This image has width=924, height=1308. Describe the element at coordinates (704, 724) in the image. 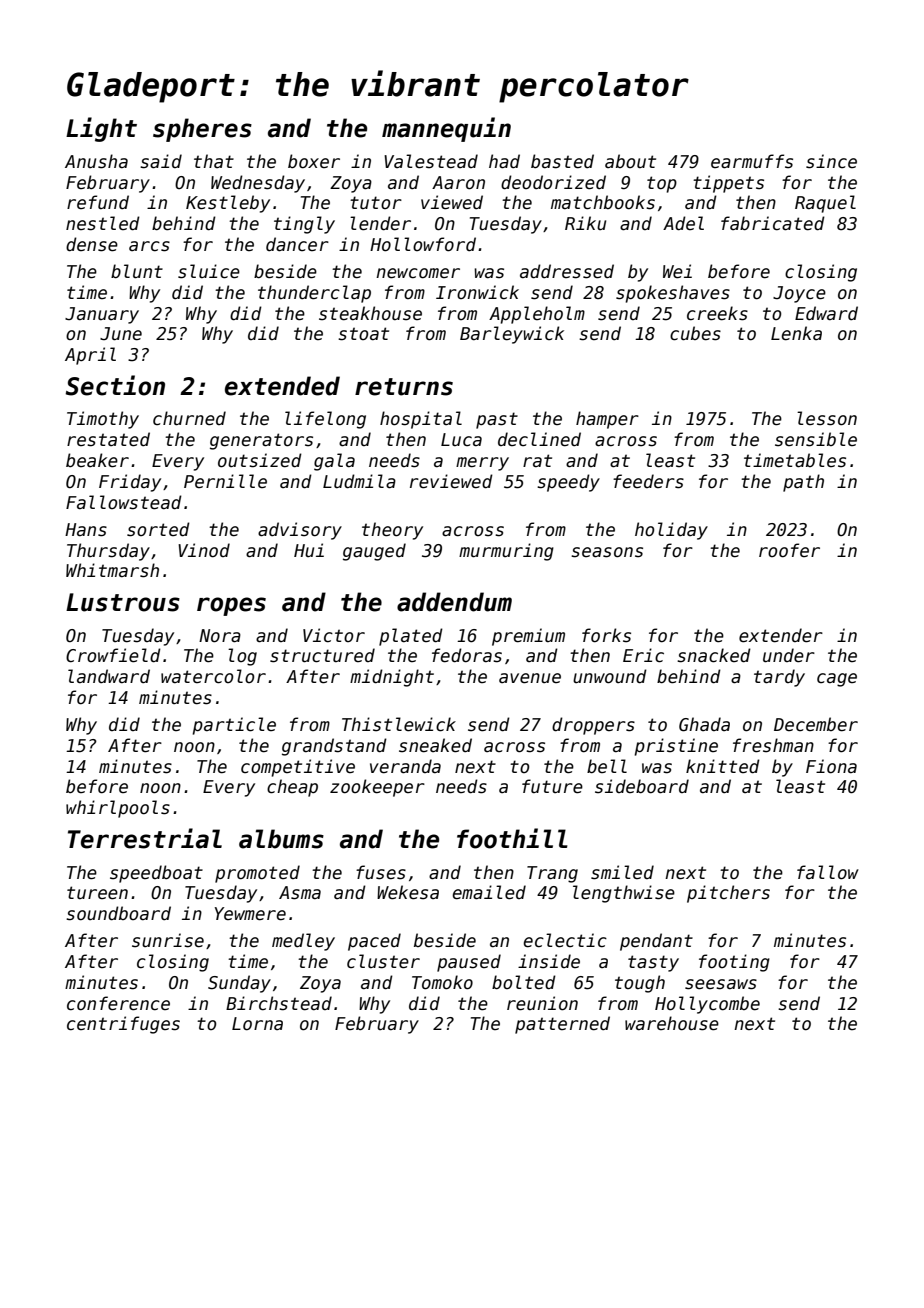

I see `Ghada` at that location.
